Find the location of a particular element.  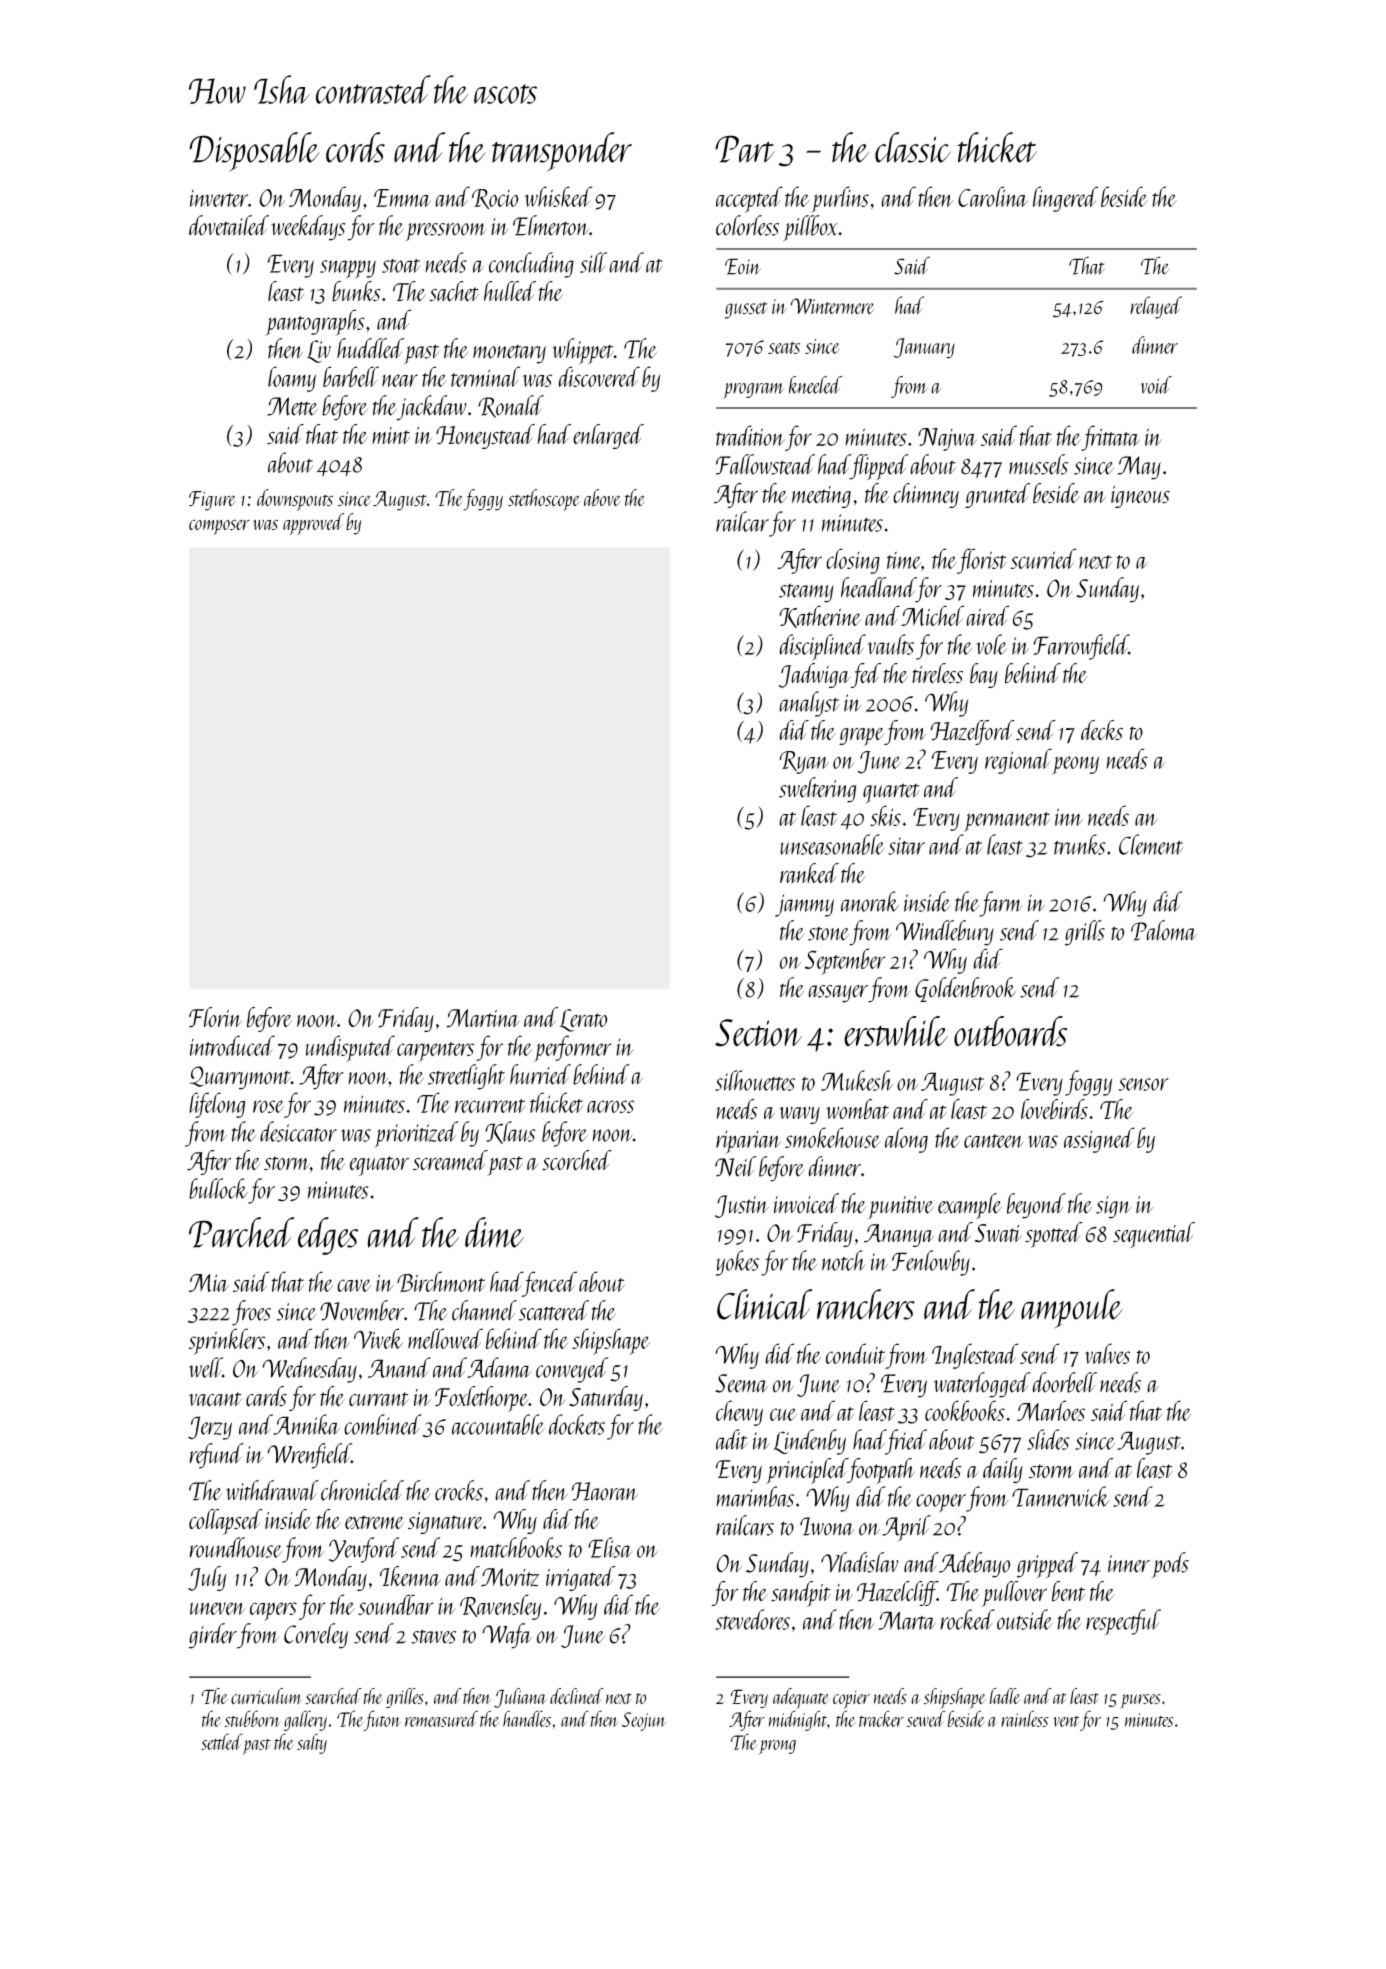

declined is located at coordinates (576, 1696).
